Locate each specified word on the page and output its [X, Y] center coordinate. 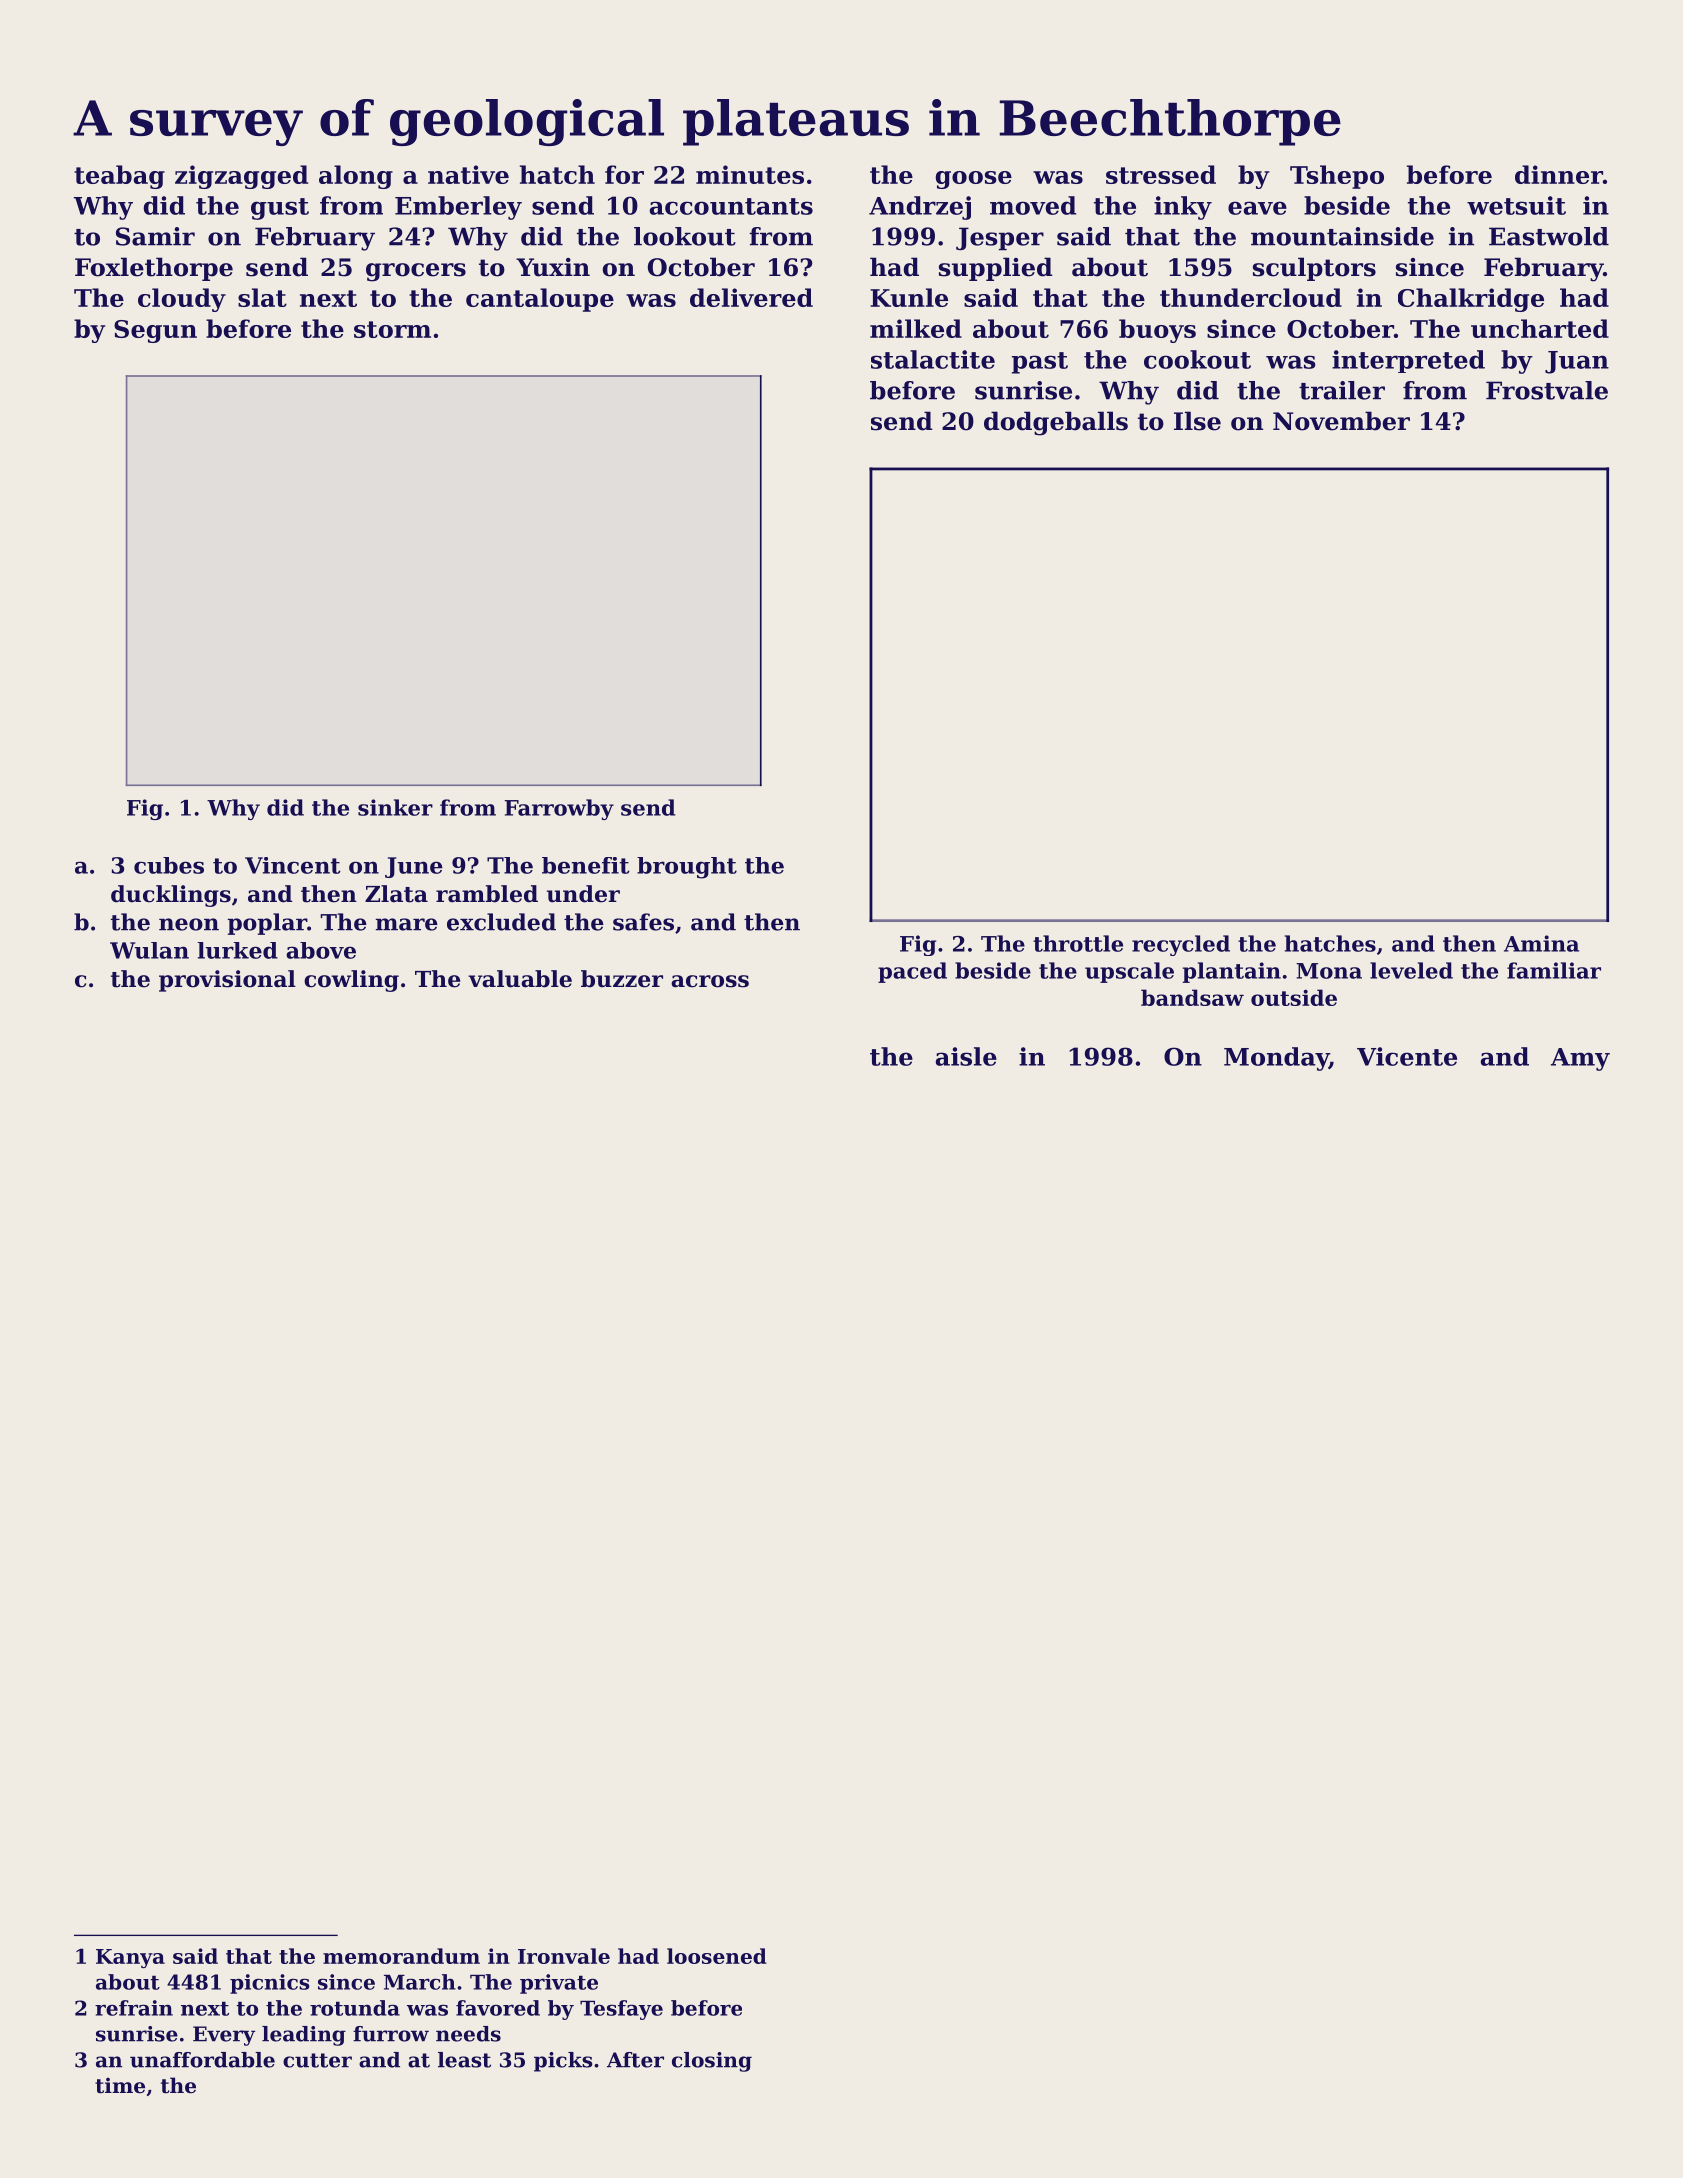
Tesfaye [621, 2010]
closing [712, 2062]
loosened [717, 1956]
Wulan [149, 950]
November [1341, 421]
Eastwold [1549, 236]
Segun [155, 331]
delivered [751, 297]
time [120, 2086]
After [635, 2060]
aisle [966, 1056]
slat [262, 297]
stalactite [933, 359]
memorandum [401, 1956]
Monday [1276, 1059]
